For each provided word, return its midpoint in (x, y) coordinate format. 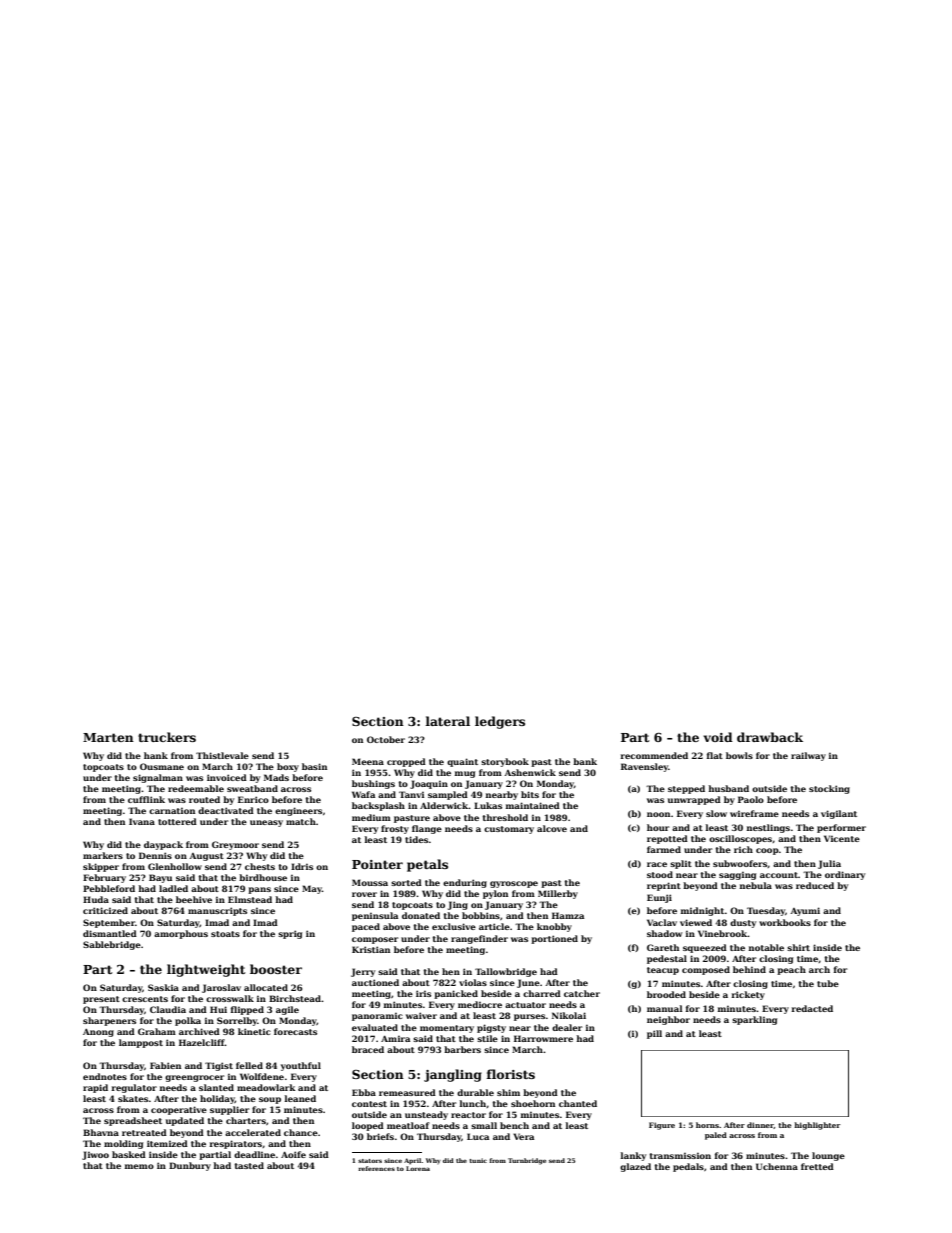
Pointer (377, 864)
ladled (173, 888)
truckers (167, 737)
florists (511, 1074)
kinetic (254, 1031)
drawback (770, 737)
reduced (815, 885)
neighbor (668, 1020)
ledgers (500, 722)
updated (185, 1121)
